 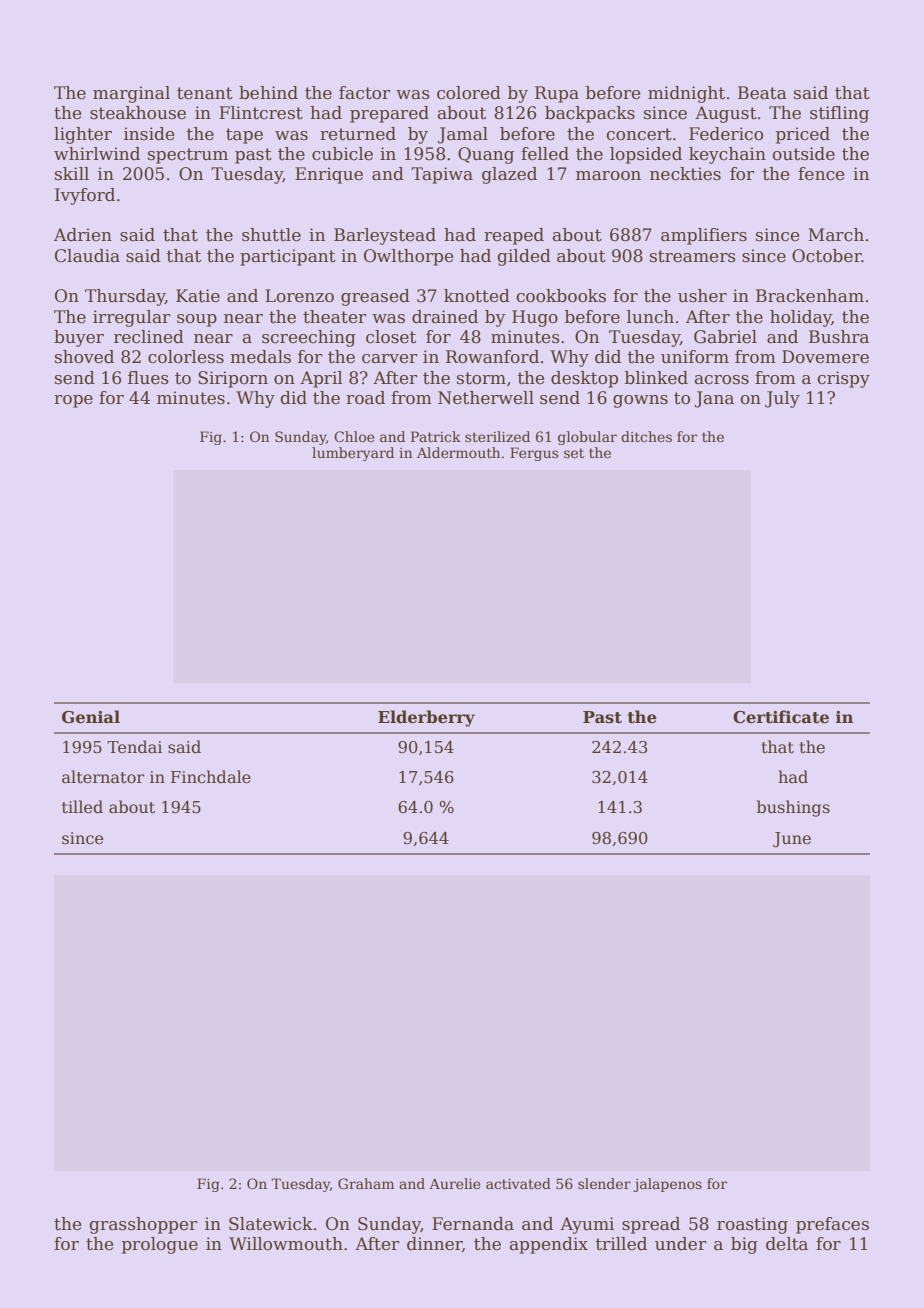 What do you see at coordinates (804, 154) in the screenshot?
I see `outside` at bounding box center [804, 154].
